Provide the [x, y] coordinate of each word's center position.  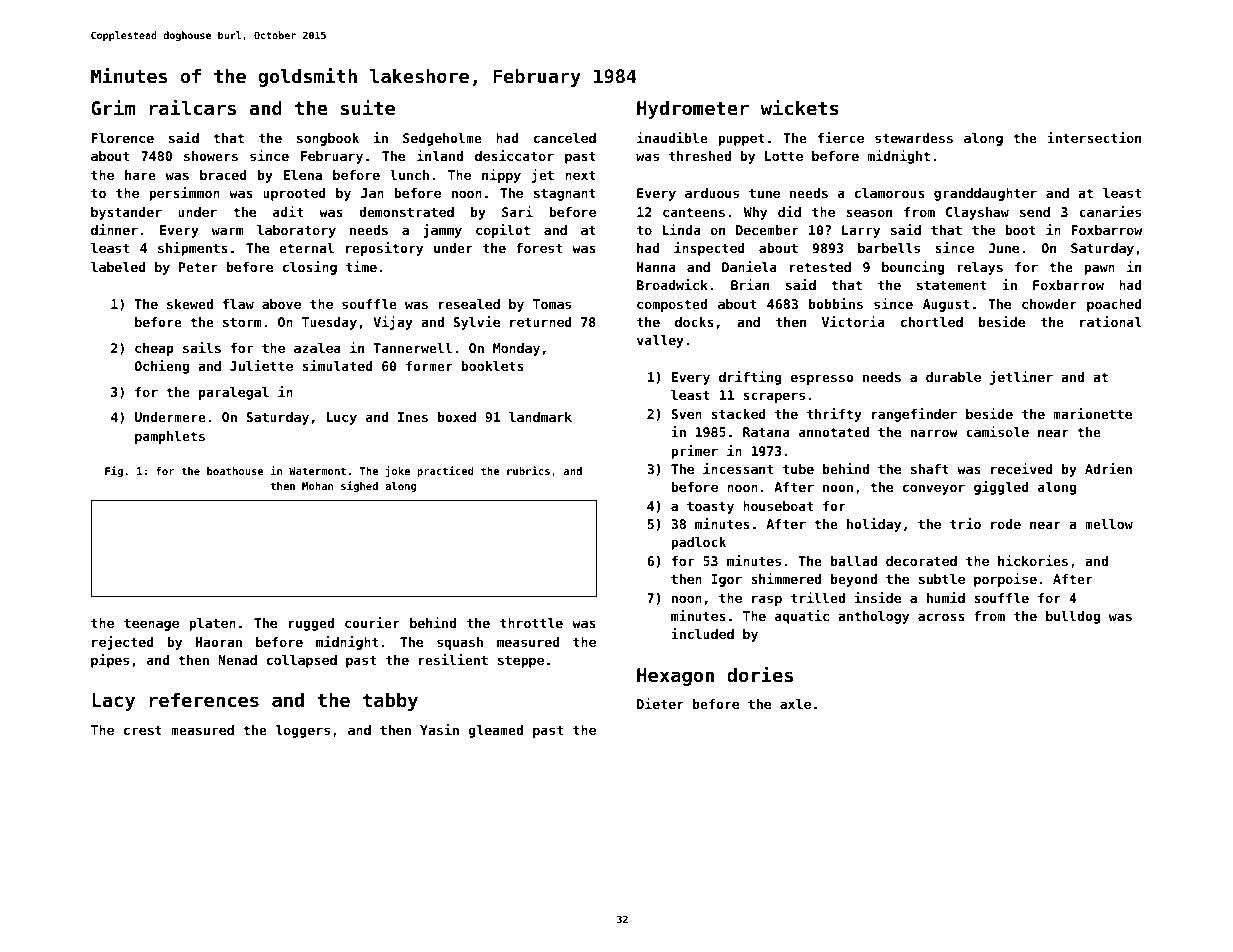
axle [795, 704]
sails [202, 347]
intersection [1094, 137]
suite [368, 107]
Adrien [1108, 468]
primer [694, 452]
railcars [192, 107]
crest [143, 730]
